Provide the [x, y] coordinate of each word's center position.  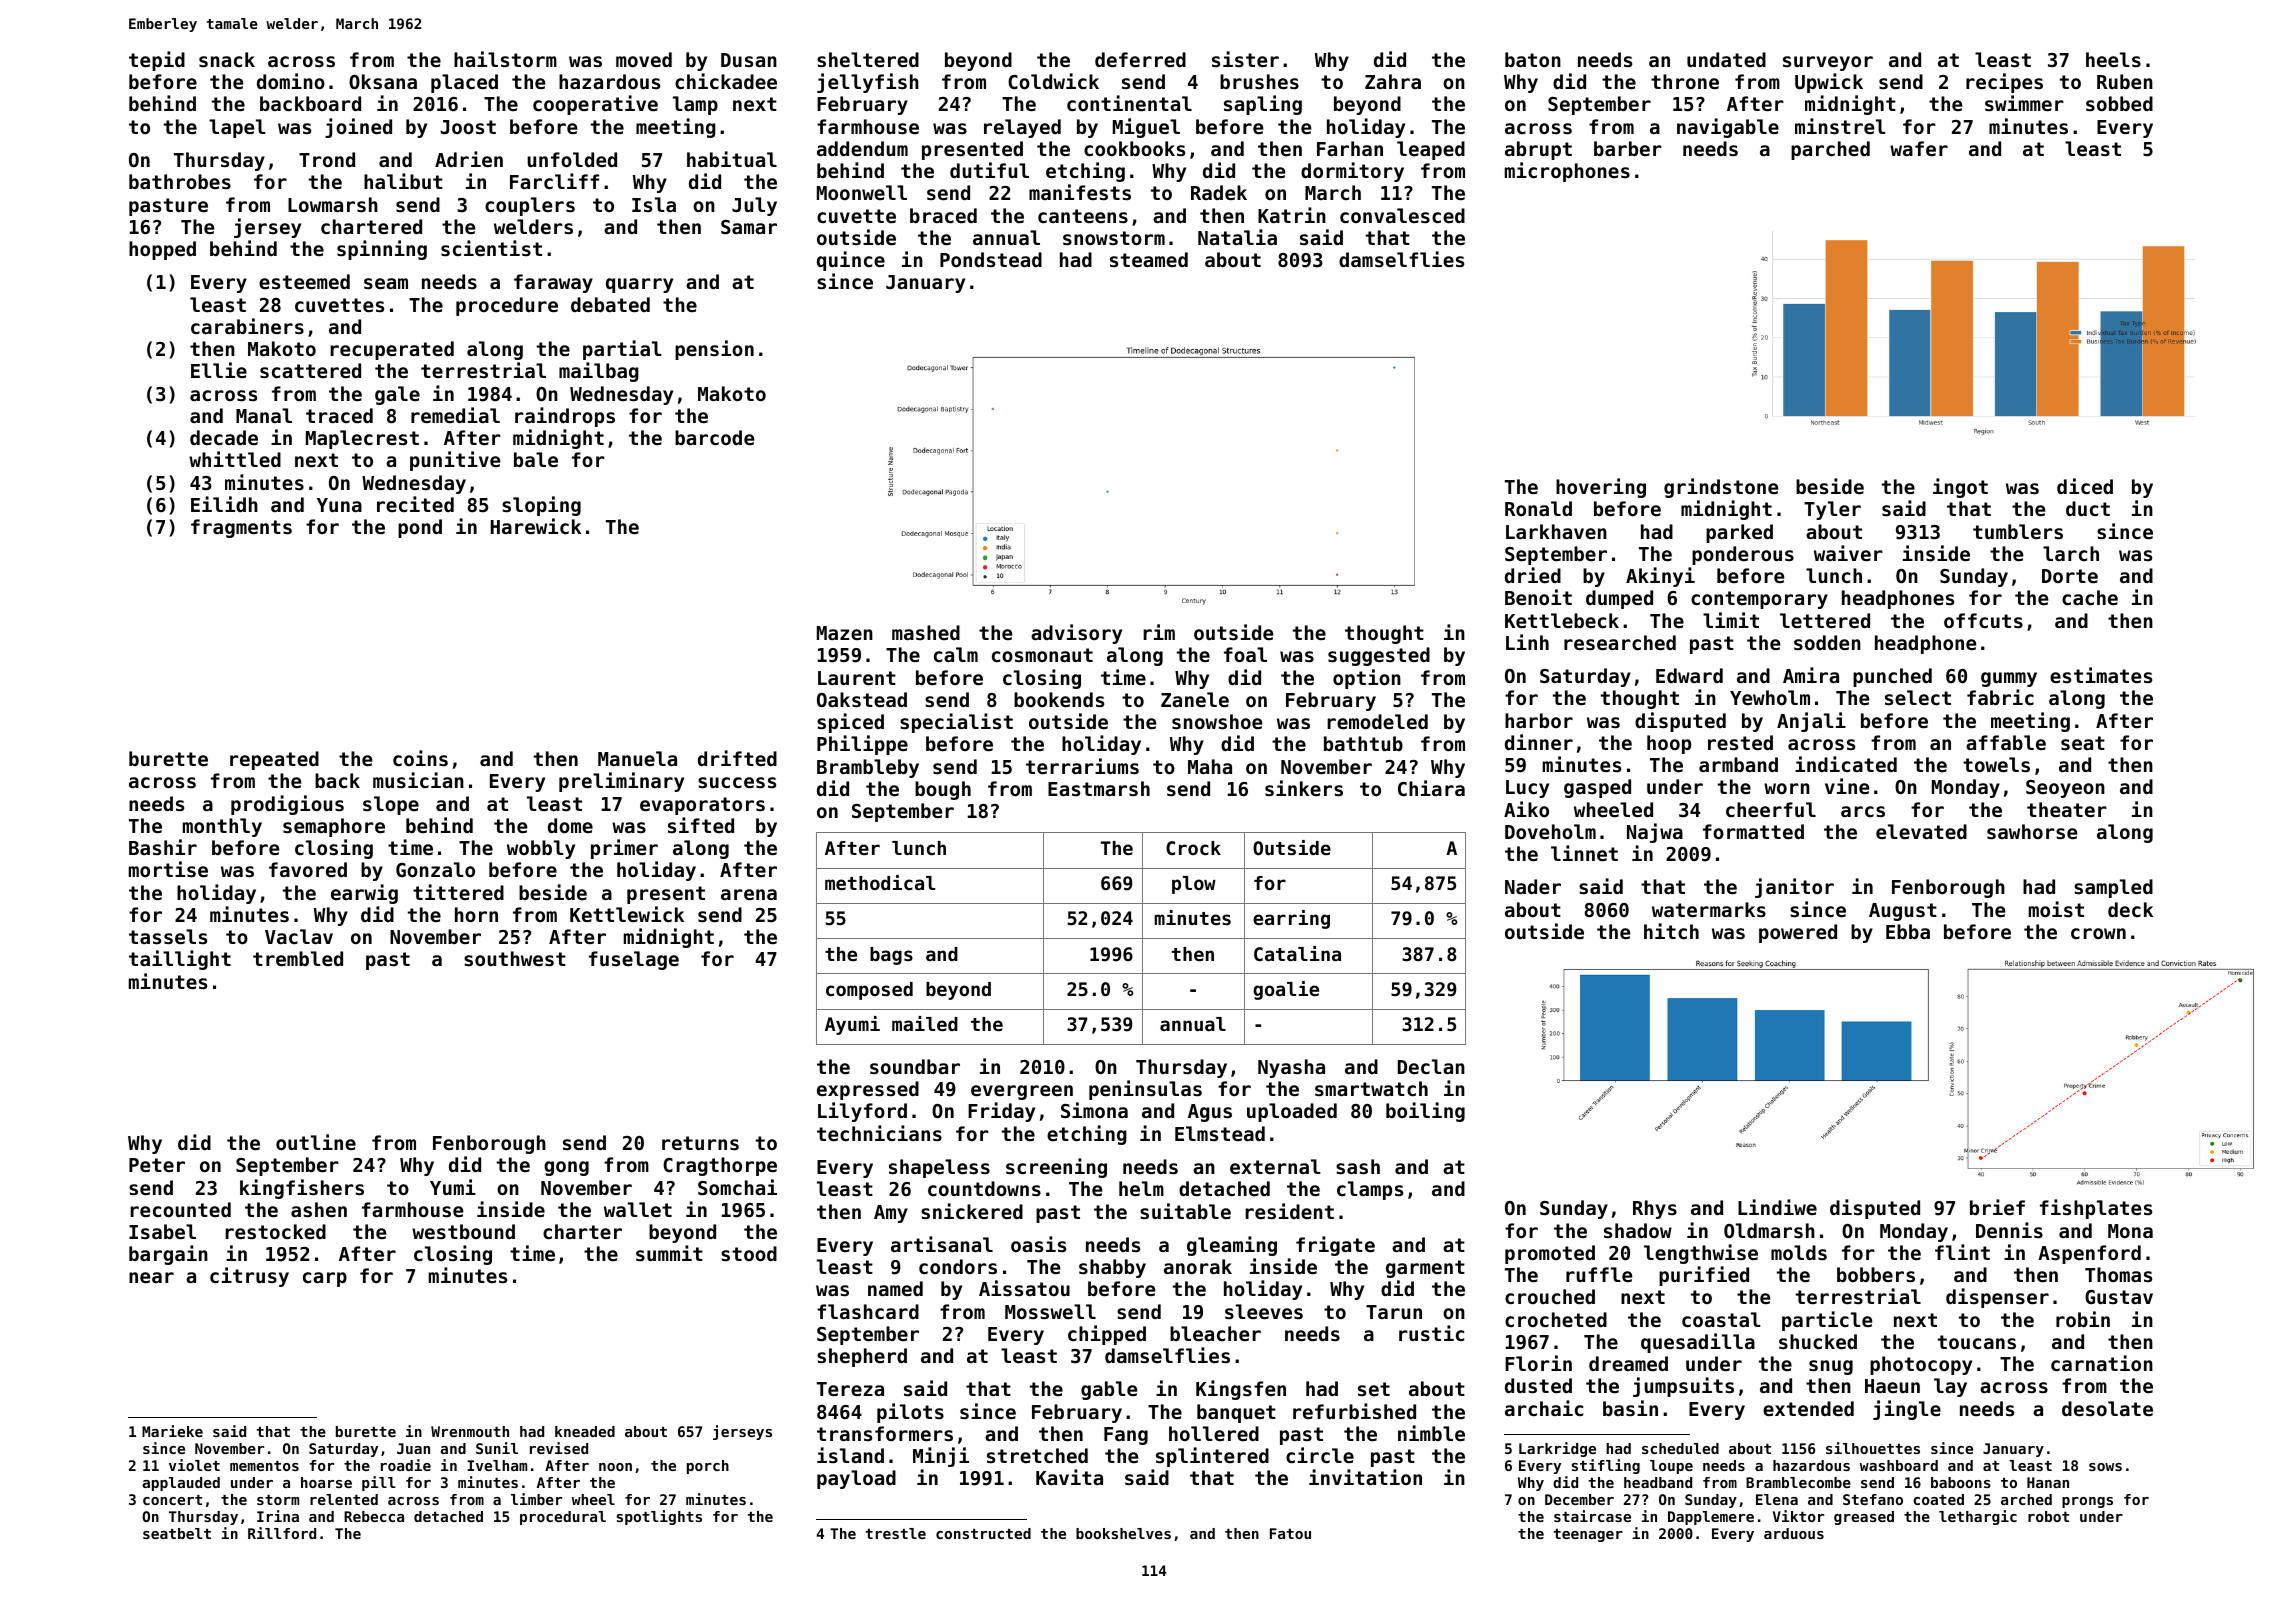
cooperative [595, 105]
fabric [2000, 697]
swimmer [2024, 103]
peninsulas [1145, 1090]
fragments [241, 528]
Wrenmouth [470, 1431]
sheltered [868, 59]
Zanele [1195, 699]
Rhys [1655, 1209]
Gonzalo [435, 869]
